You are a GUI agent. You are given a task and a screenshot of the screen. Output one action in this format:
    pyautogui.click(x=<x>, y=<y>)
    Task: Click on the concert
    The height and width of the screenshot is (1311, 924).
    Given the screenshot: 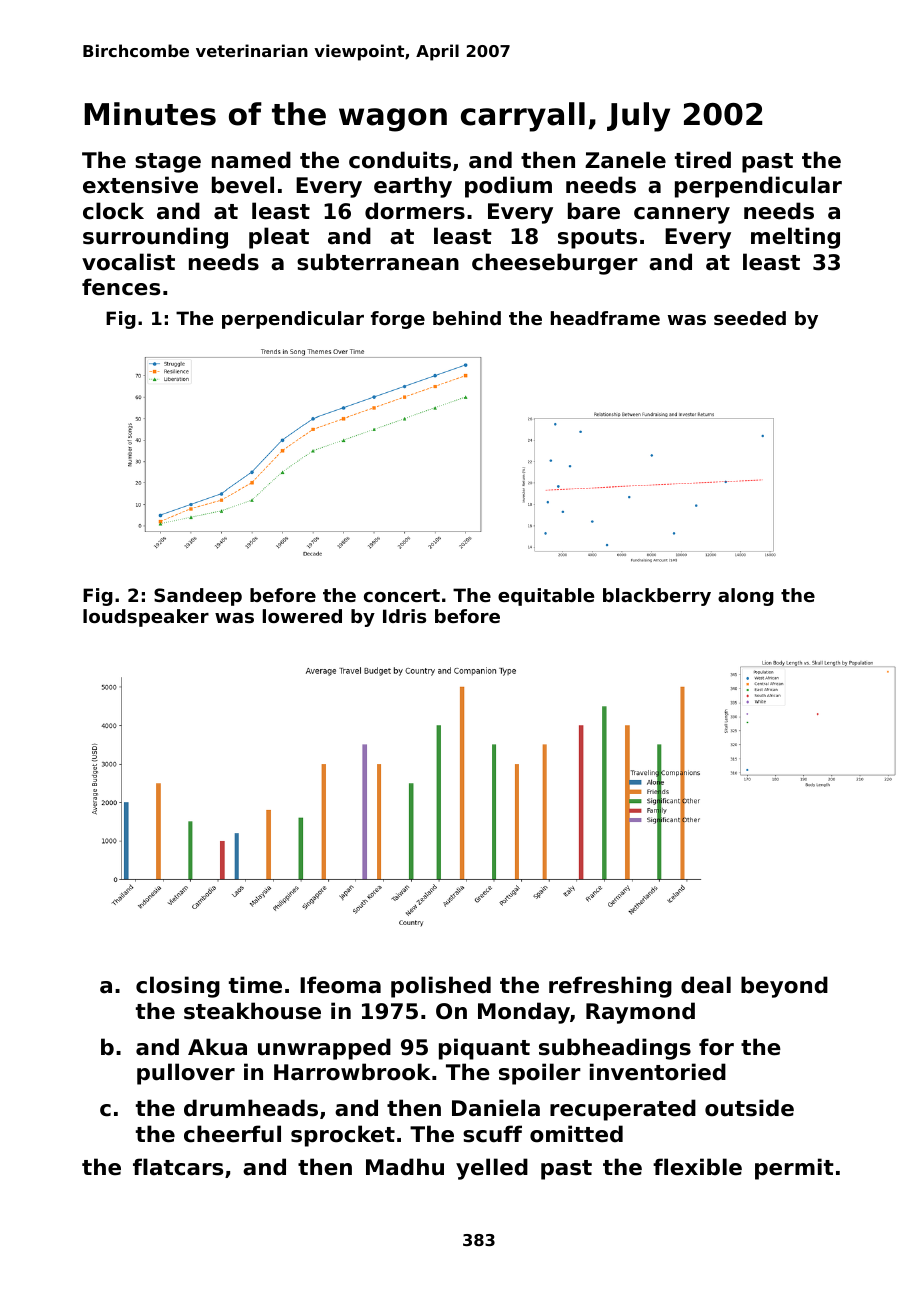 What is the action you would take?
    pyautogui.click(x=402, y=595)
